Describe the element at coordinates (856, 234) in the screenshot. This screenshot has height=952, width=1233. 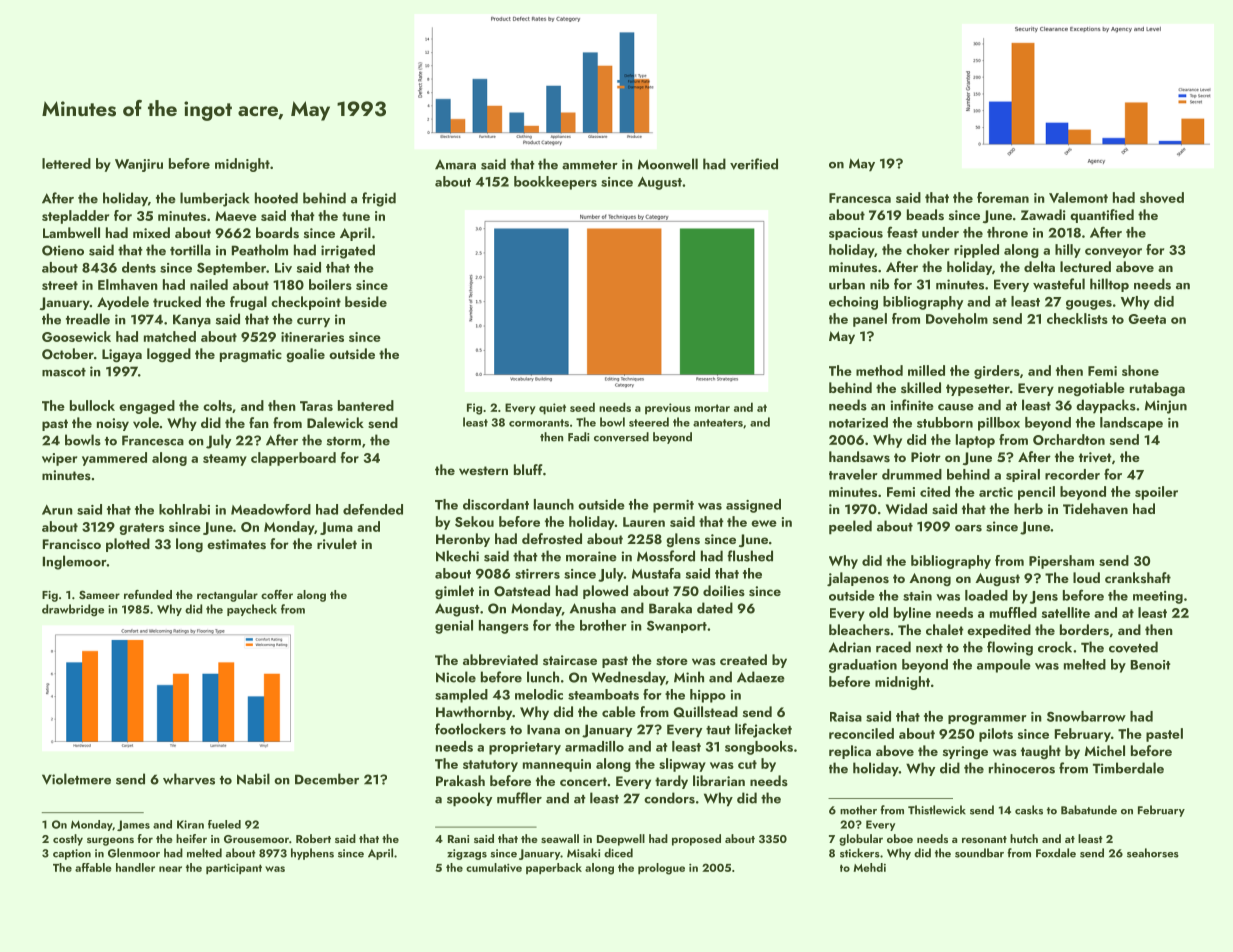
I see `spacious` at that location.
